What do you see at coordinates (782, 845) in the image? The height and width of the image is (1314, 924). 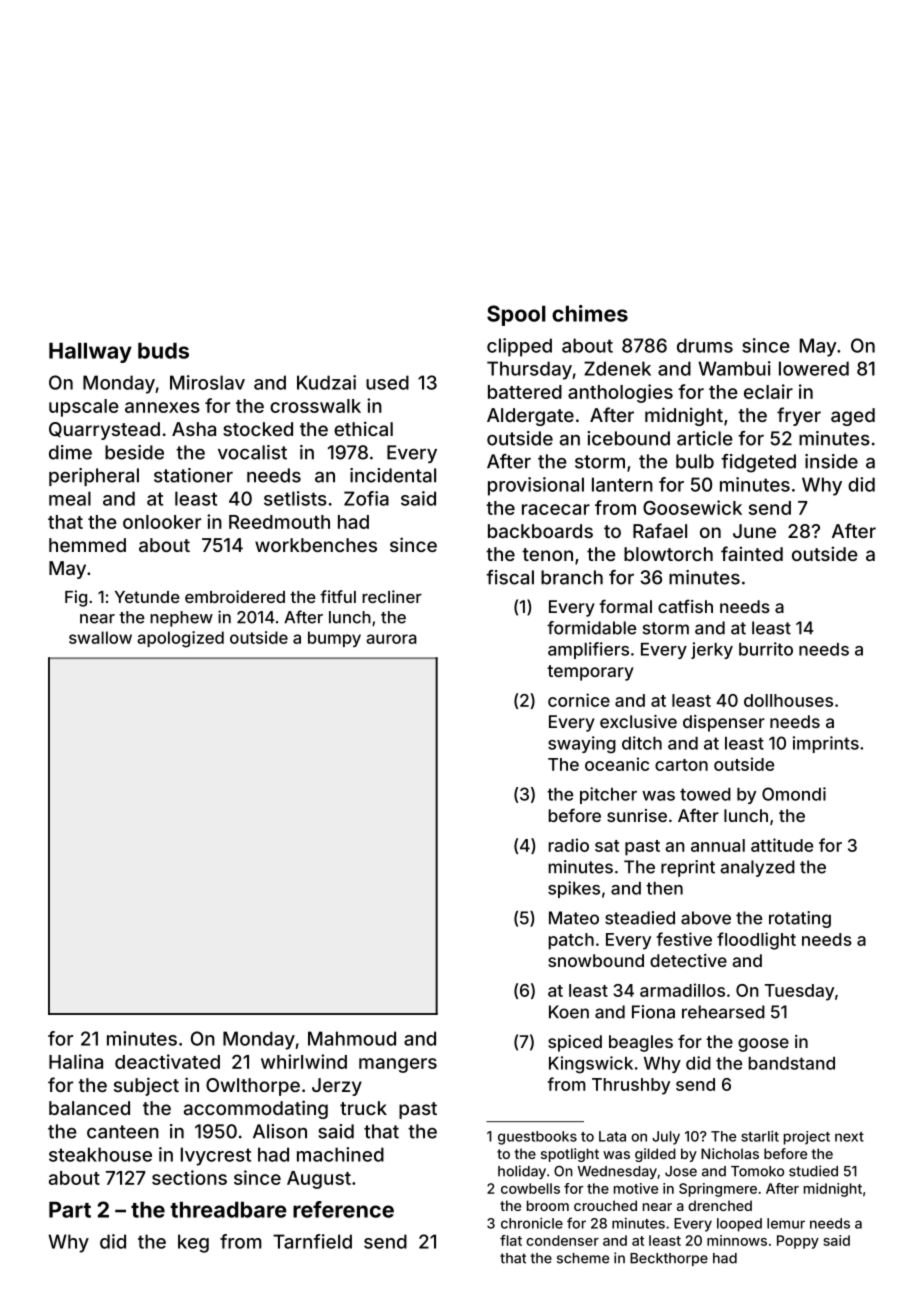 I see `attitude` at bounding box center [782, 845].
